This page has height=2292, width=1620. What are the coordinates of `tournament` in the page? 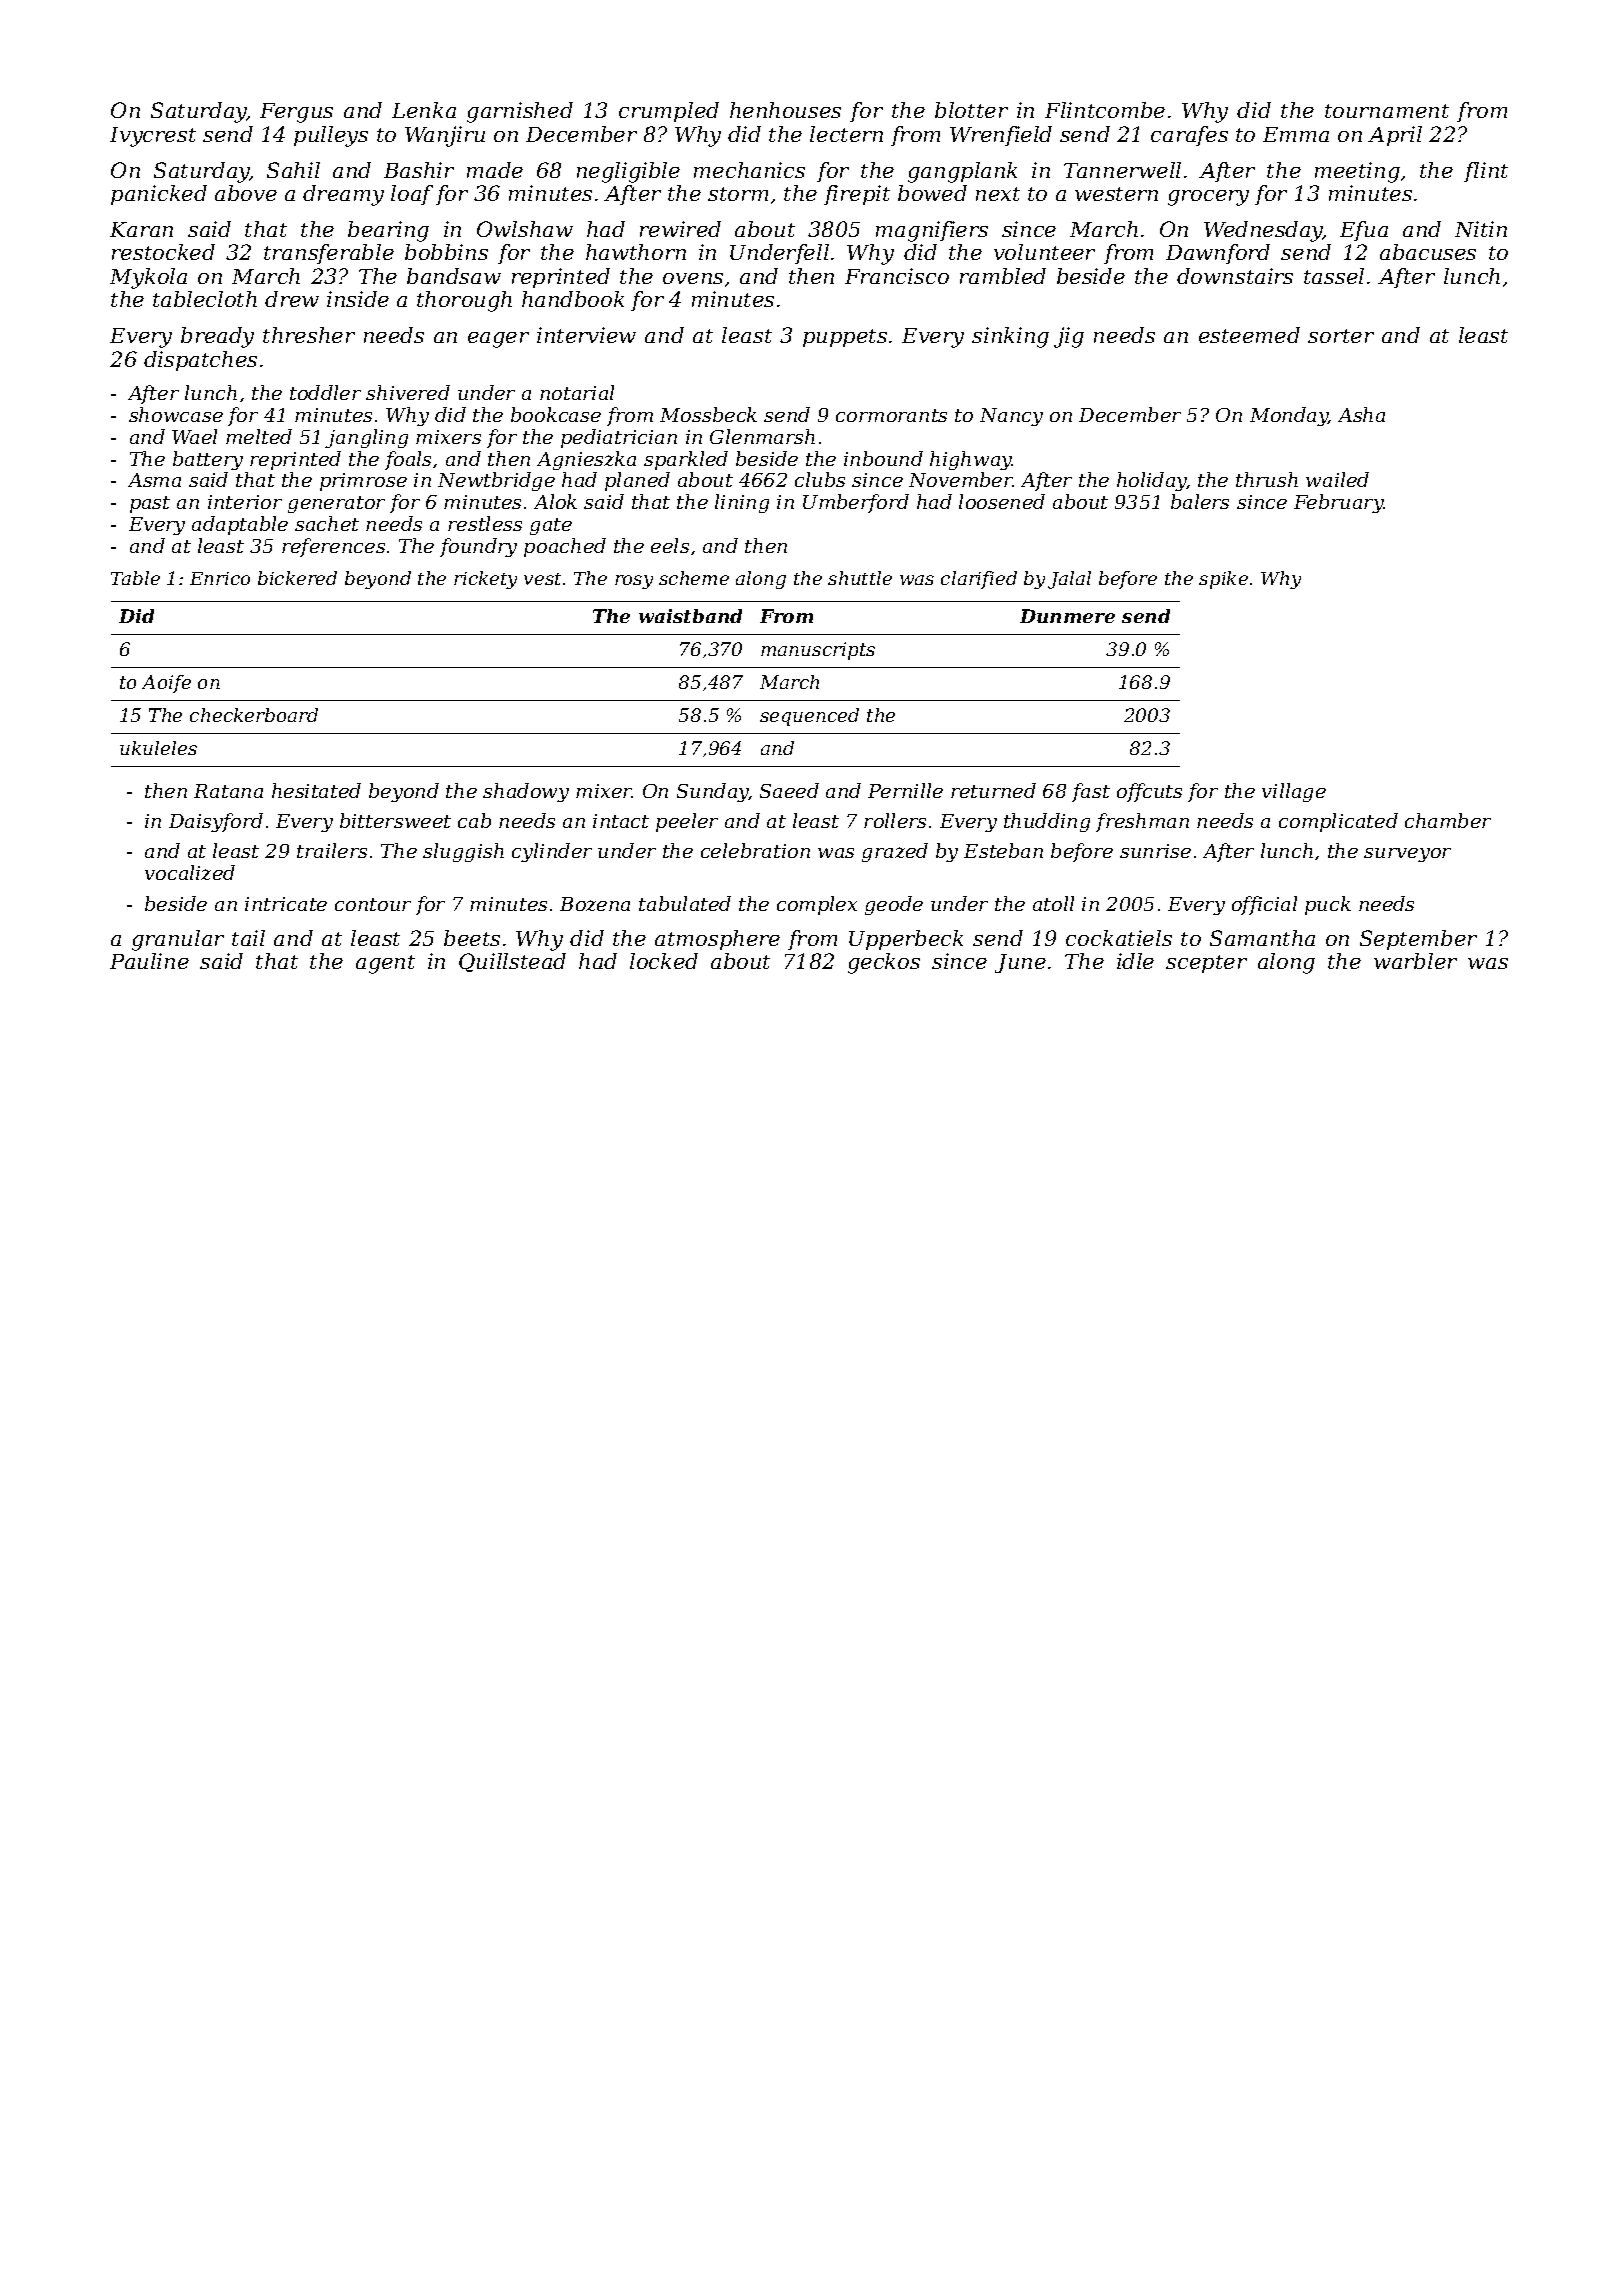 It's located at (1387, 111).
